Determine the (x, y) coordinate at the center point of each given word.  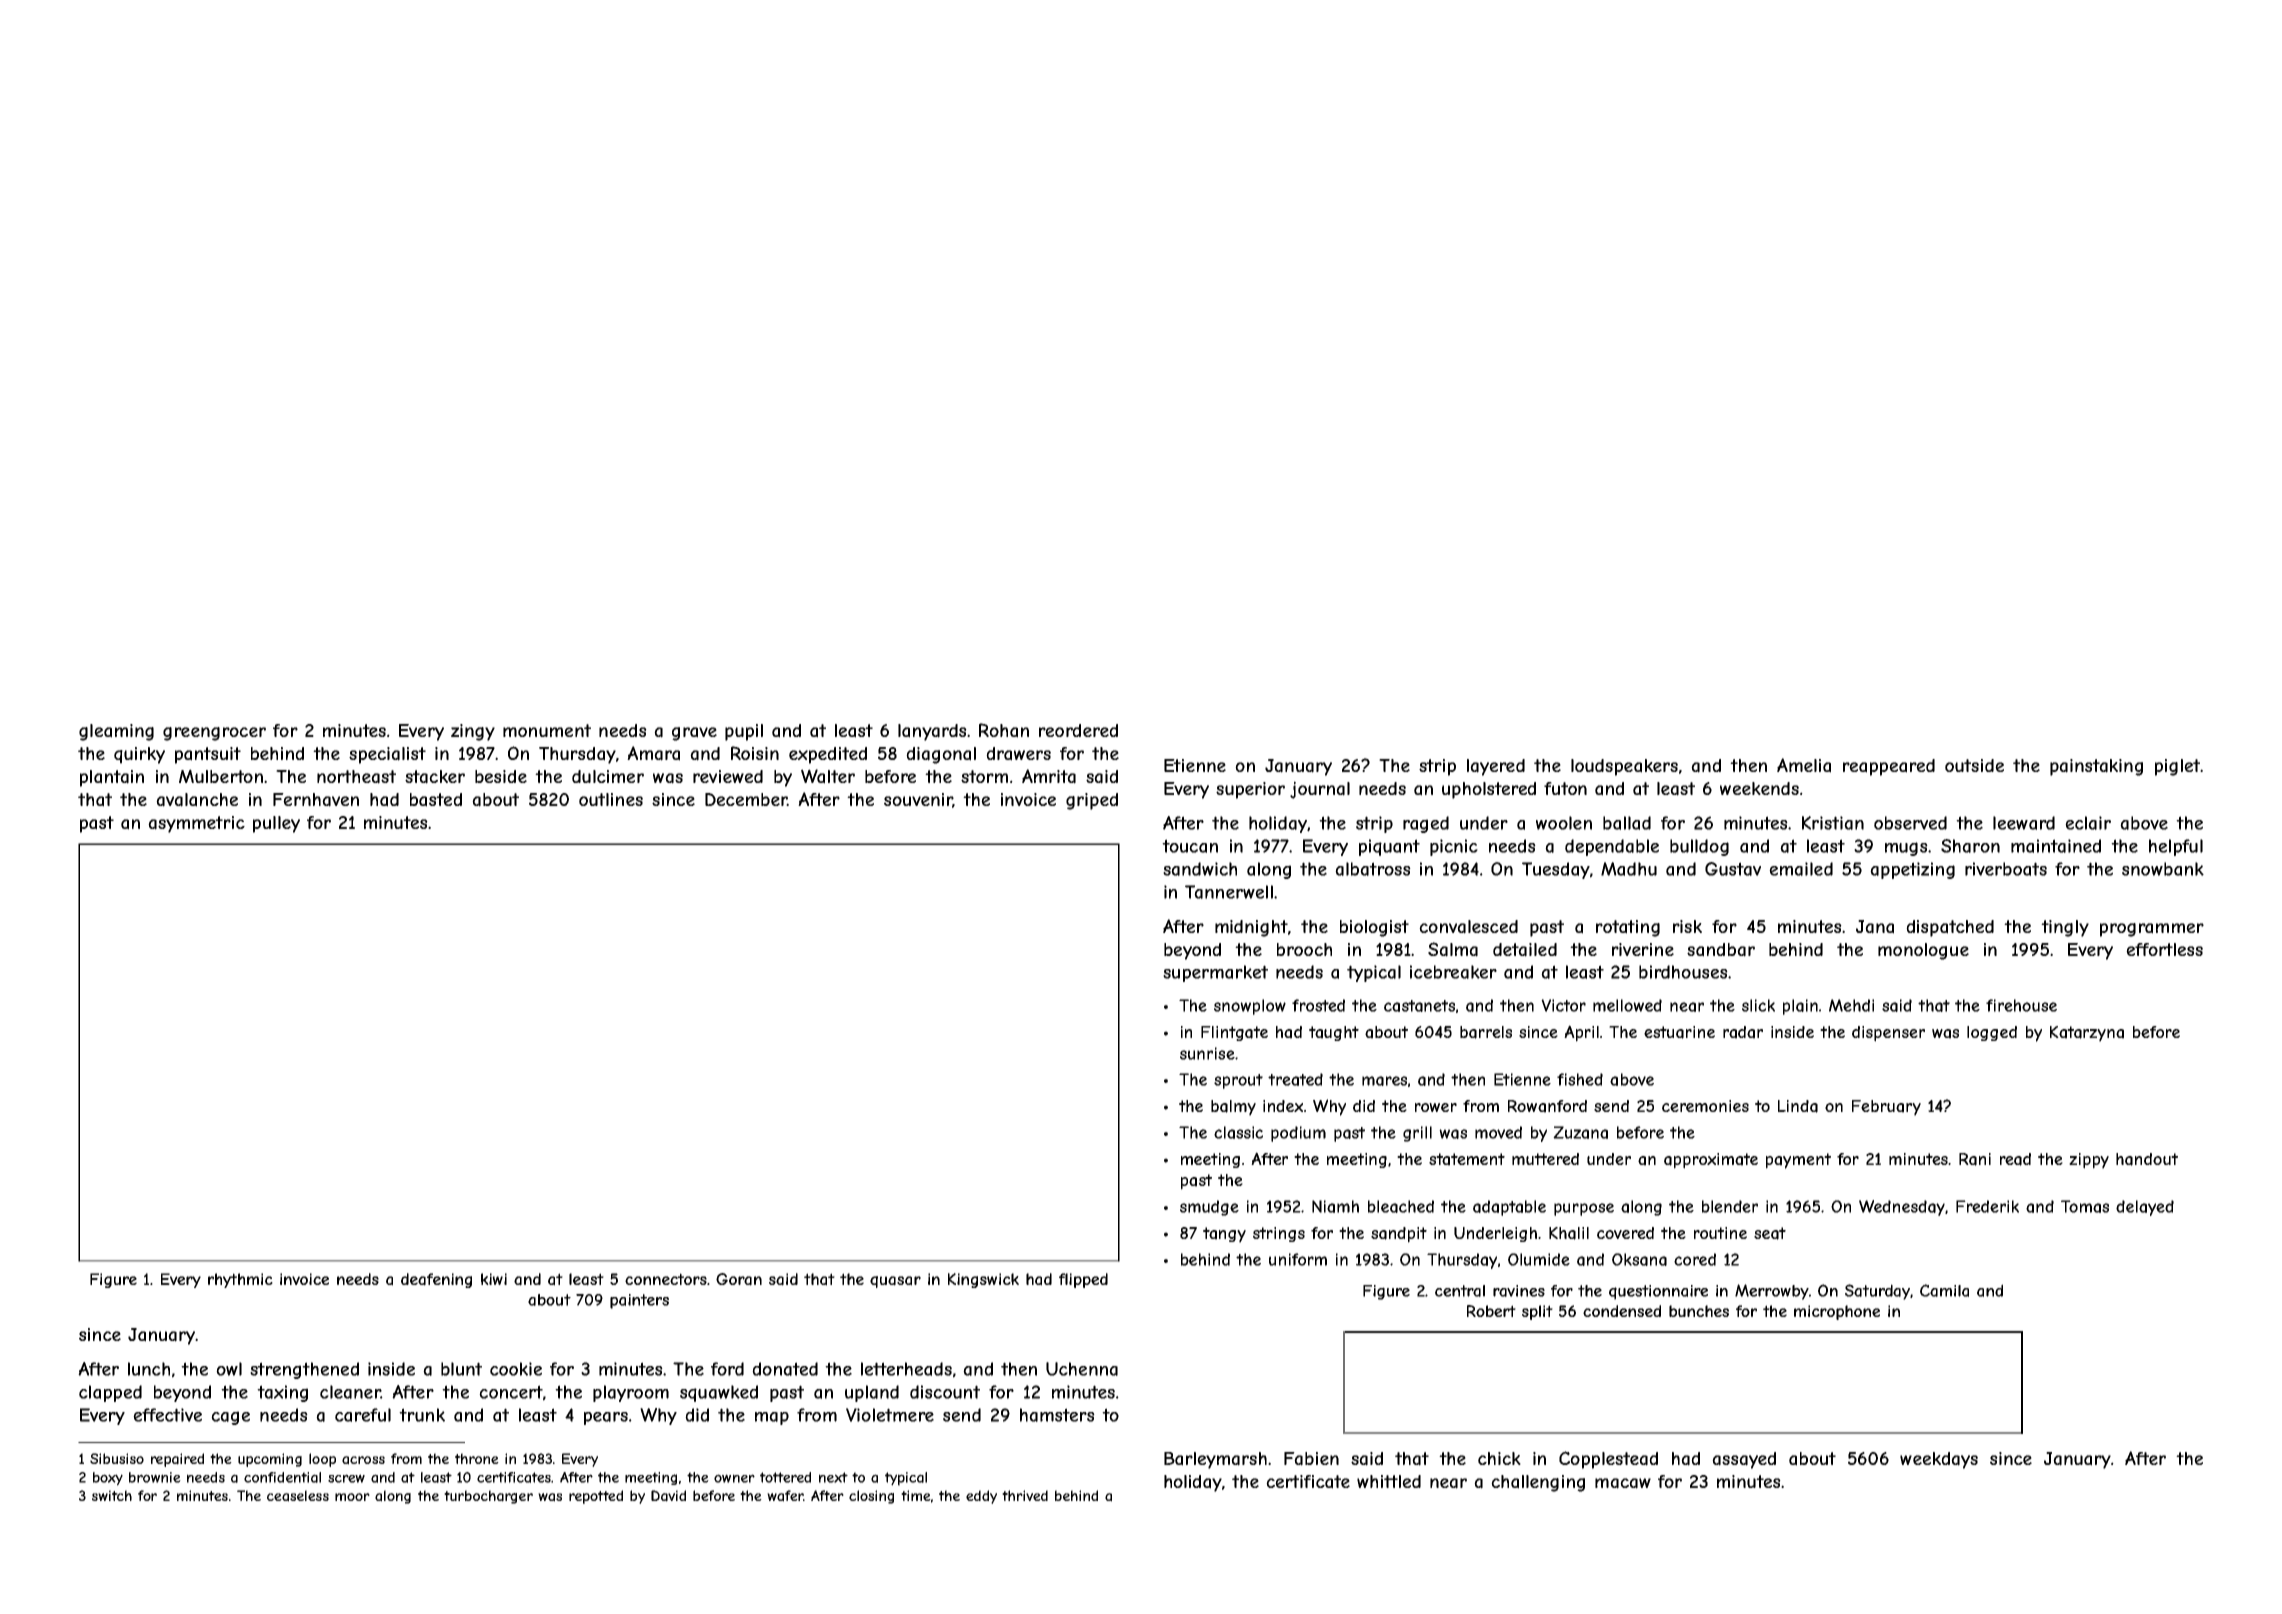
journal (1320, 790)
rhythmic (240, 1280)
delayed (2145, 1208)
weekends (1759, 788)
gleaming (116, 732)
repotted (596, 1497)
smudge (1209, 1208)
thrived (1025, 1495)
